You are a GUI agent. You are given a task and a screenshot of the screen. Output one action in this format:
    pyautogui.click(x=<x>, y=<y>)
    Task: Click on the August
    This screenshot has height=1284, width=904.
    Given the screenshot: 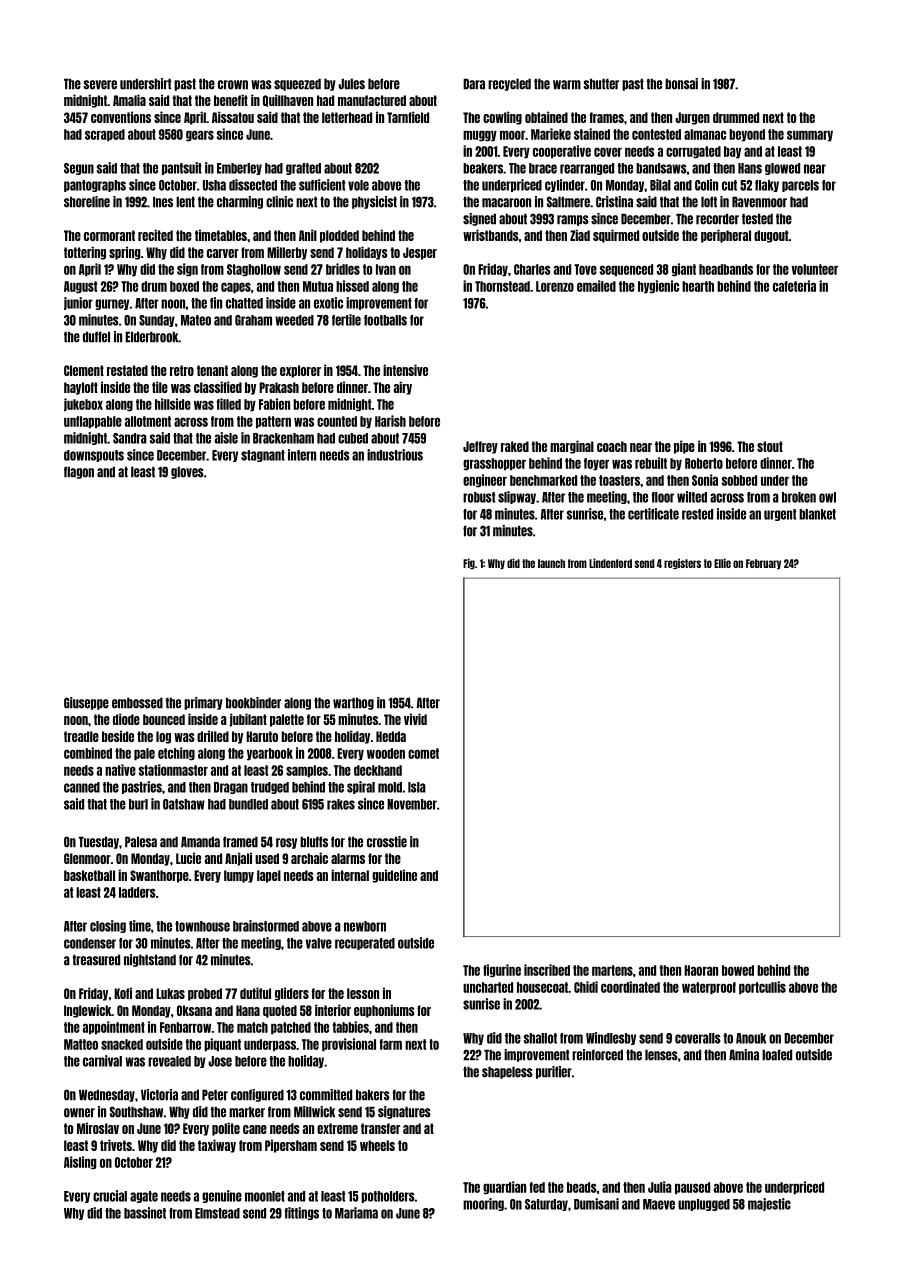 What is the action you would take?
    pyautogui.click(x=80, y=287)
